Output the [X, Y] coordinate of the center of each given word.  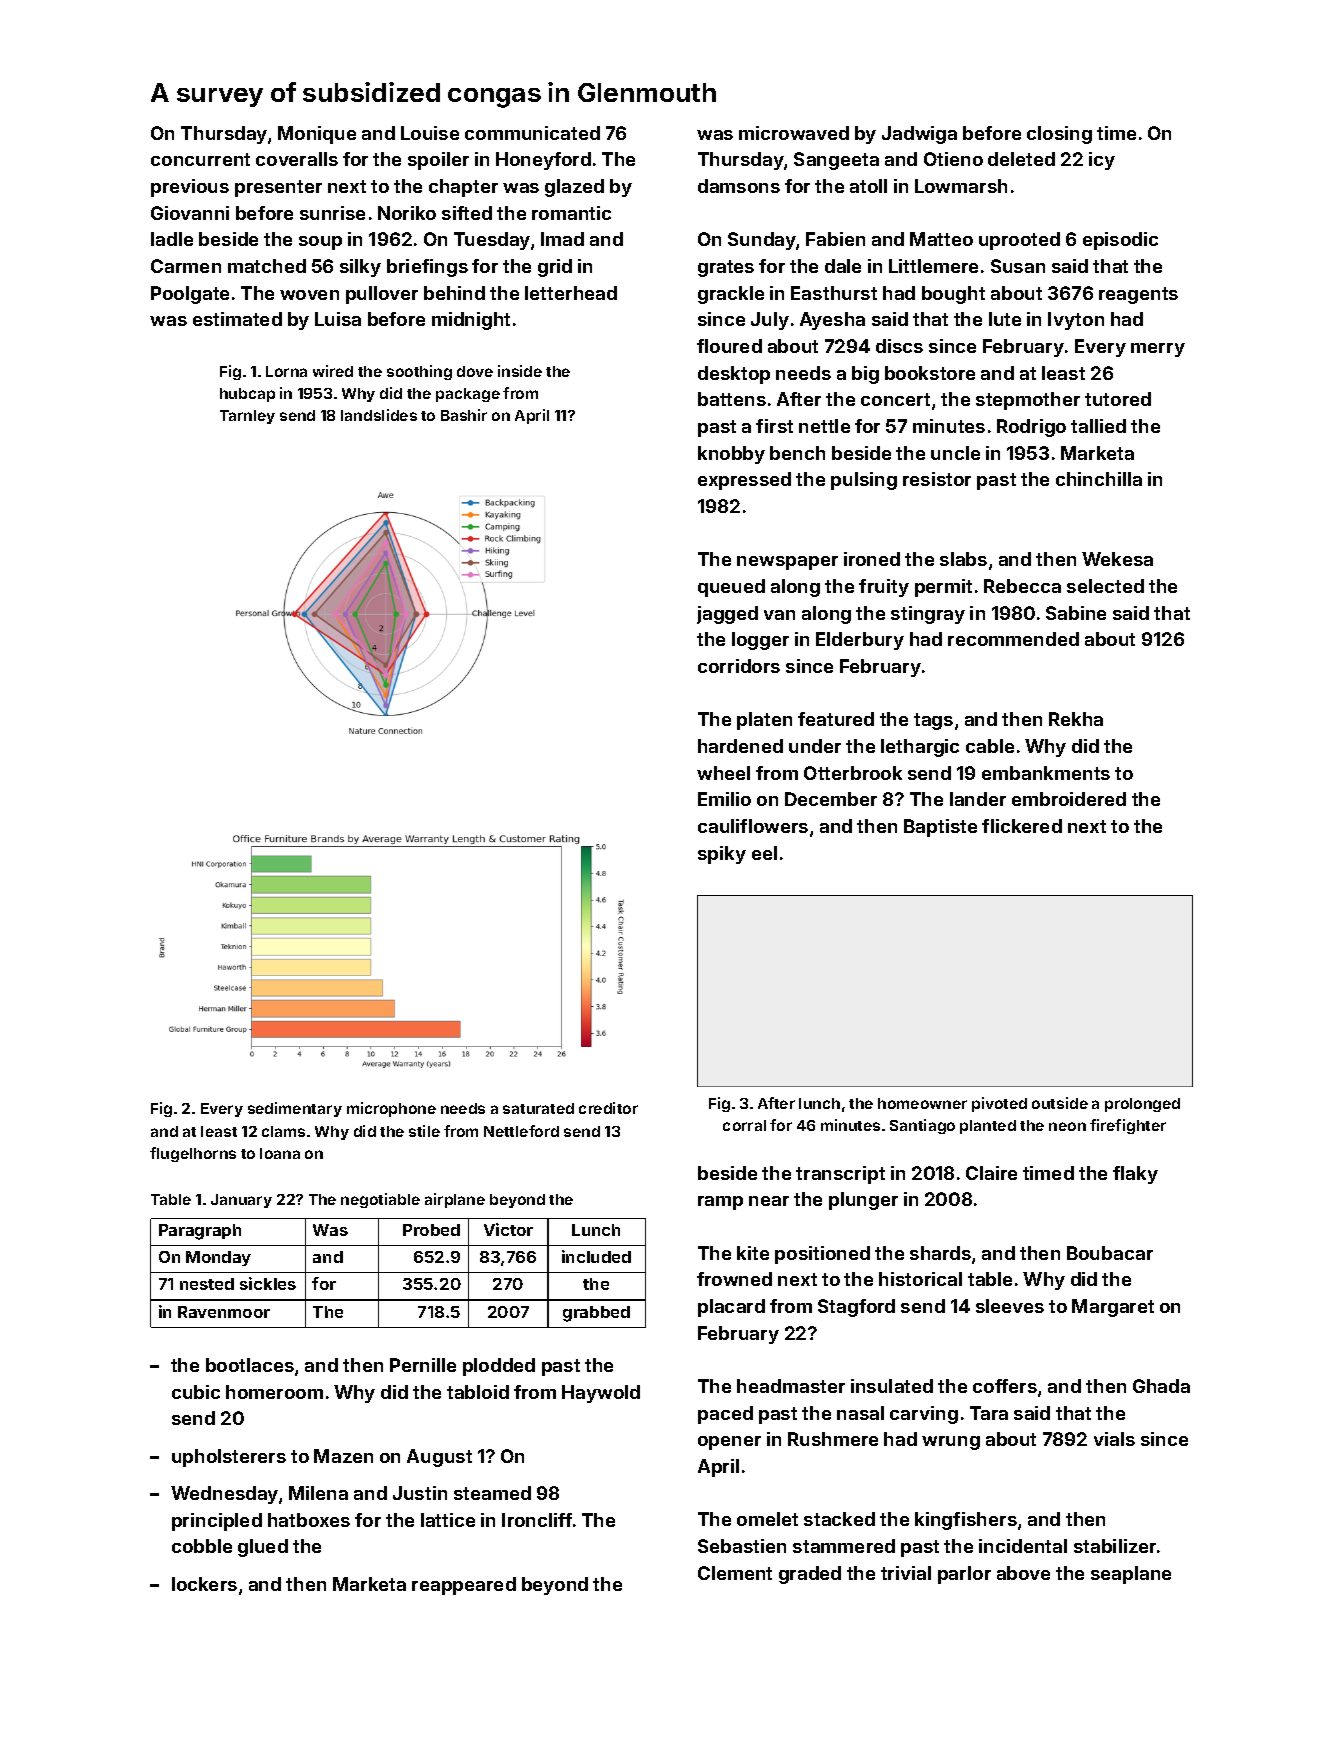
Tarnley [247, 417]
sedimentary [295, 1109]
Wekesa [1117, 559]
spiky [722, 855]
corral [744, 1125]
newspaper [787, 563]
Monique [317, 135]
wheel [723, 773]
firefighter [1128, 1126]
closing [1059, 135]
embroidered [1069, 799]
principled [217, 1522]
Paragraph [200, 1232]
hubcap [247, 395]
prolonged [1142, 1105]
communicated [532, 133]
